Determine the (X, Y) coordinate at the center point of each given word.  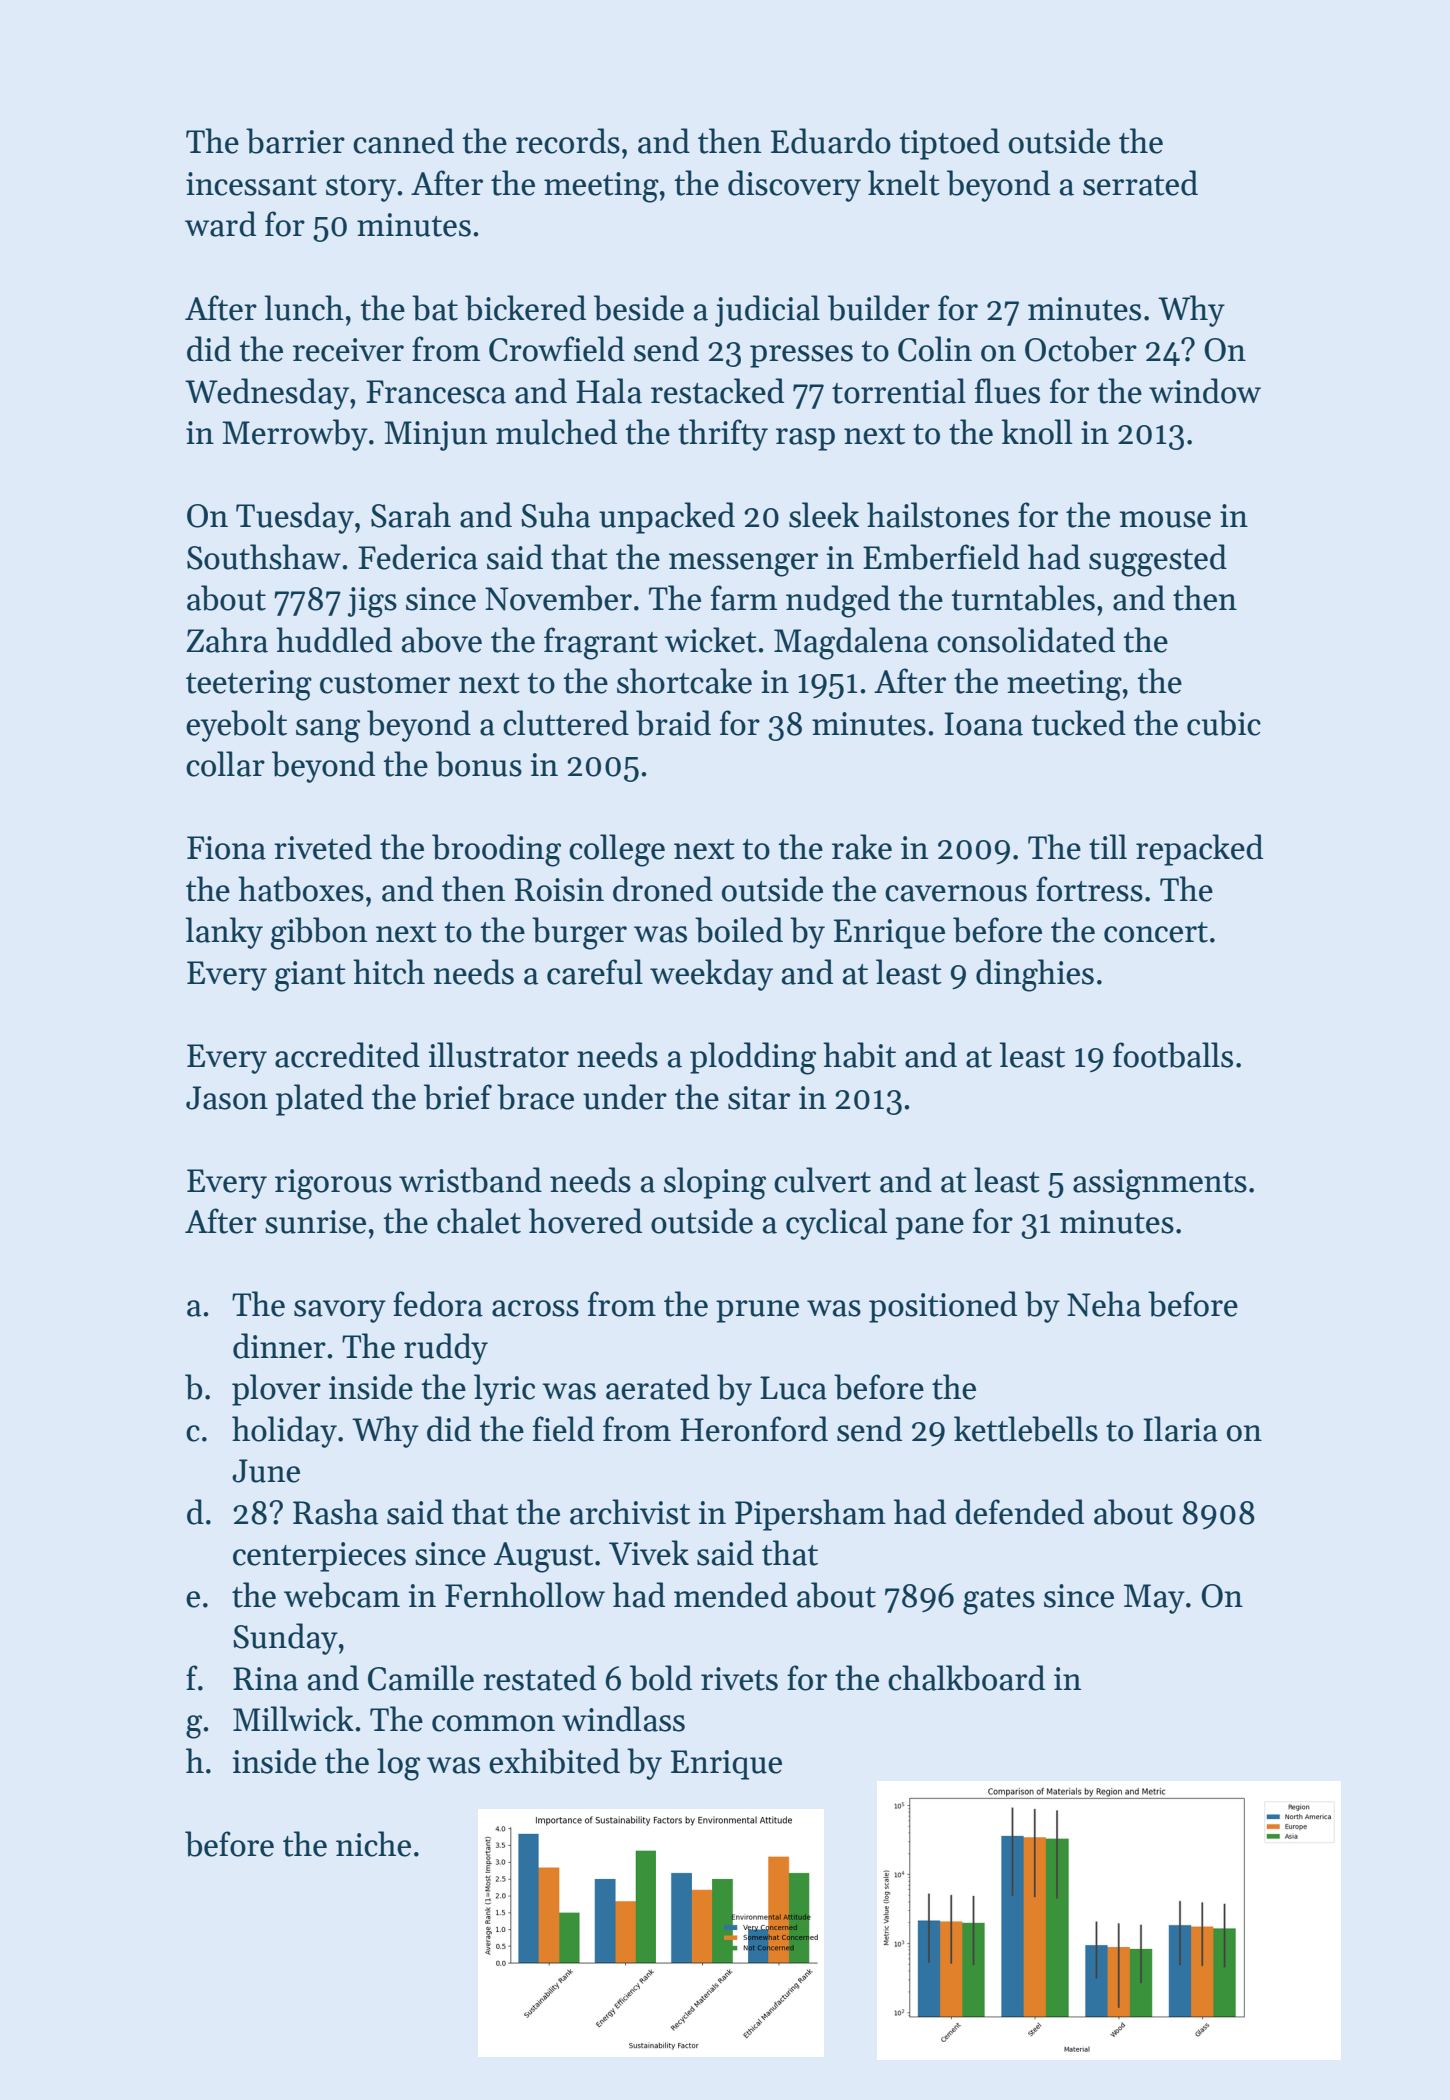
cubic (1224, 723)
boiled (739, 930)
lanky (224, 933)
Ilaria (1180, 1429)
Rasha (335, 1512)
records (568, 141)
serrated (1140, 183)
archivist (630, 1512)
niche (373, 1844)
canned (403, 141)
